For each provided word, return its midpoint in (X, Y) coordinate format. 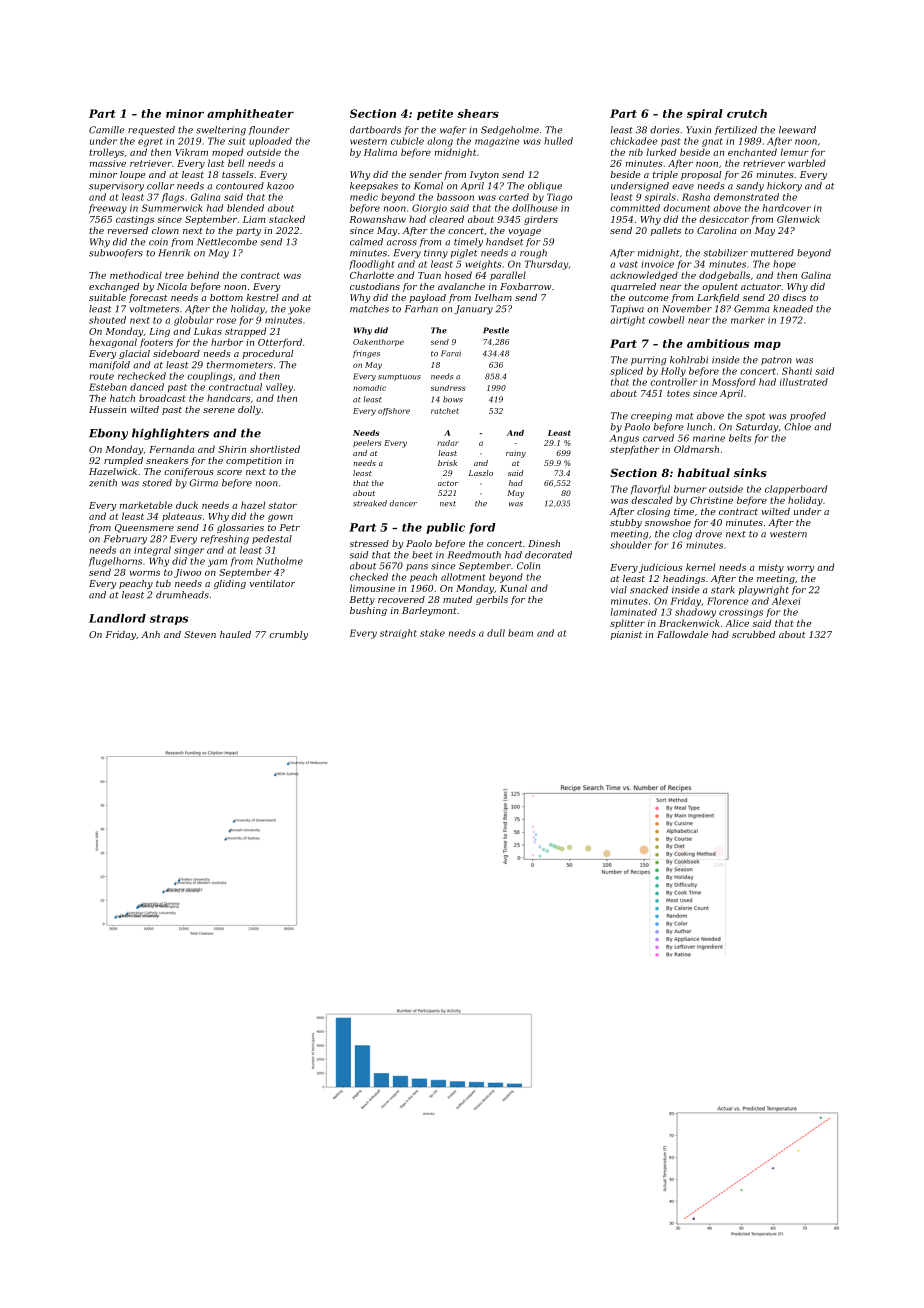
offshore (394, 412)
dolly (249, 410)
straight (398, 634)
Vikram (191, 152)
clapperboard (796, 489)
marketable (146, 505)
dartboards (375, 130)
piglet (464, 254)
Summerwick (172, 208)
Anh (150, 634)
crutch (747, 113)
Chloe (797, 427)
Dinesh (544, 543)
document (686, 208)
